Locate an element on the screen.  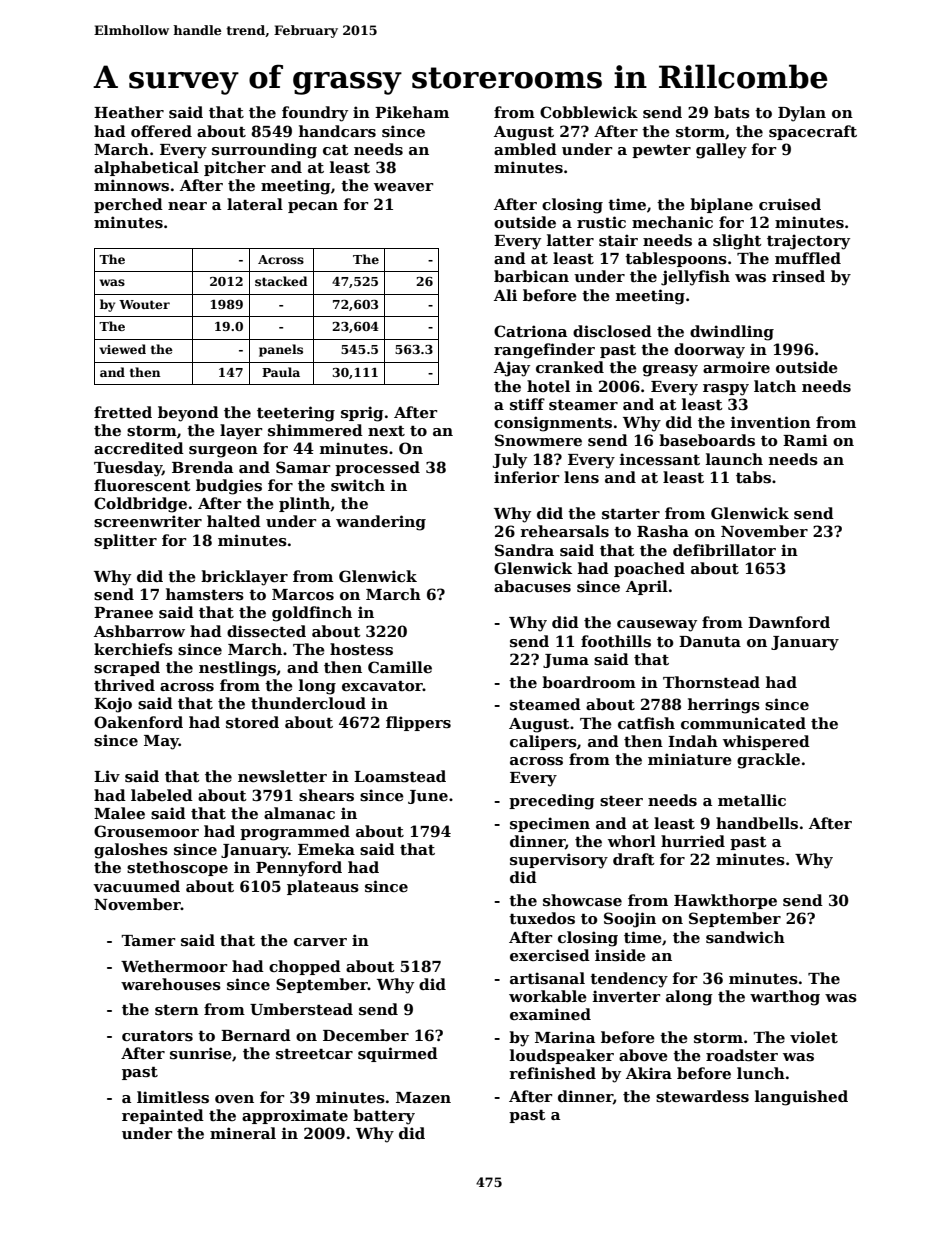
warthog is located at coordinates (785, 998).
